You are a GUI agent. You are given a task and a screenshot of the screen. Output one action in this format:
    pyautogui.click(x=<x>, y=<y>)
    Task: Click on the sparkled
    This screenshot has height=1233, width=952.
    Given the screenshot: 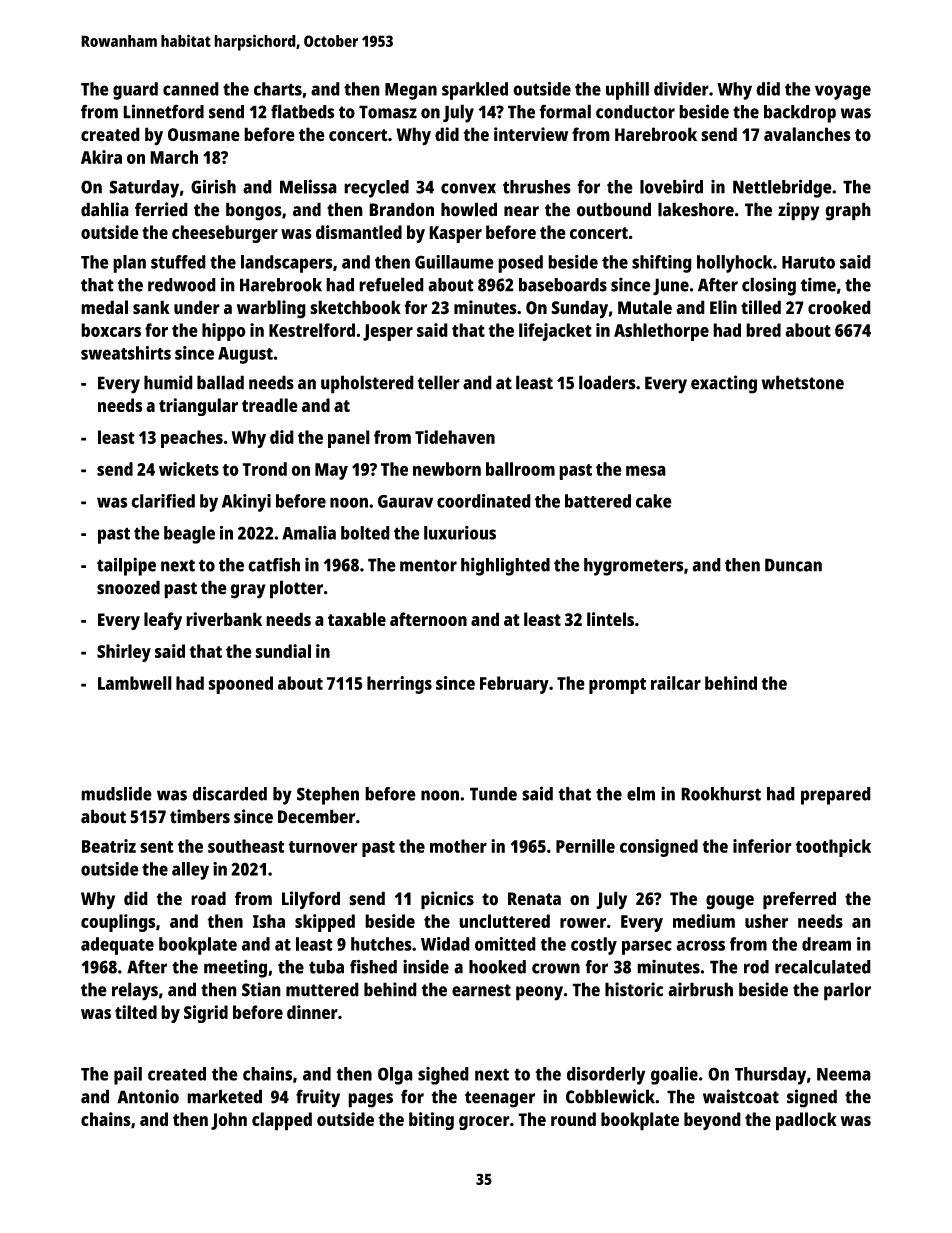 What is the action you would take?
    pyautogui.click(x=475, y=91)
